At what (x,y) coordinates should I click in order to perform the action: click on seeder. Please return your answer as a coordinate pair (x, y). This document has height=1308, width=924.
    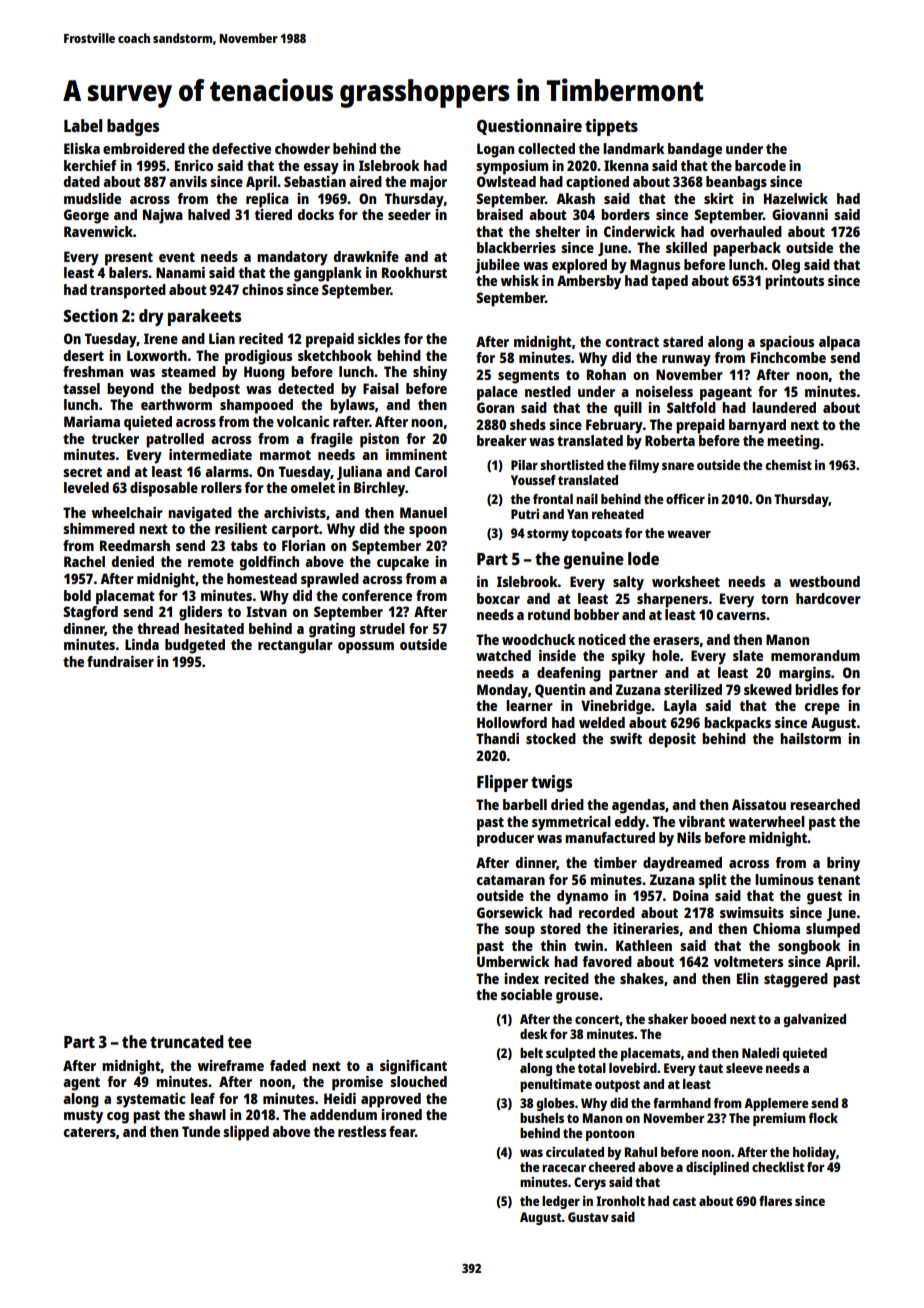
    Looking at the image, I should click on (409, 214).
